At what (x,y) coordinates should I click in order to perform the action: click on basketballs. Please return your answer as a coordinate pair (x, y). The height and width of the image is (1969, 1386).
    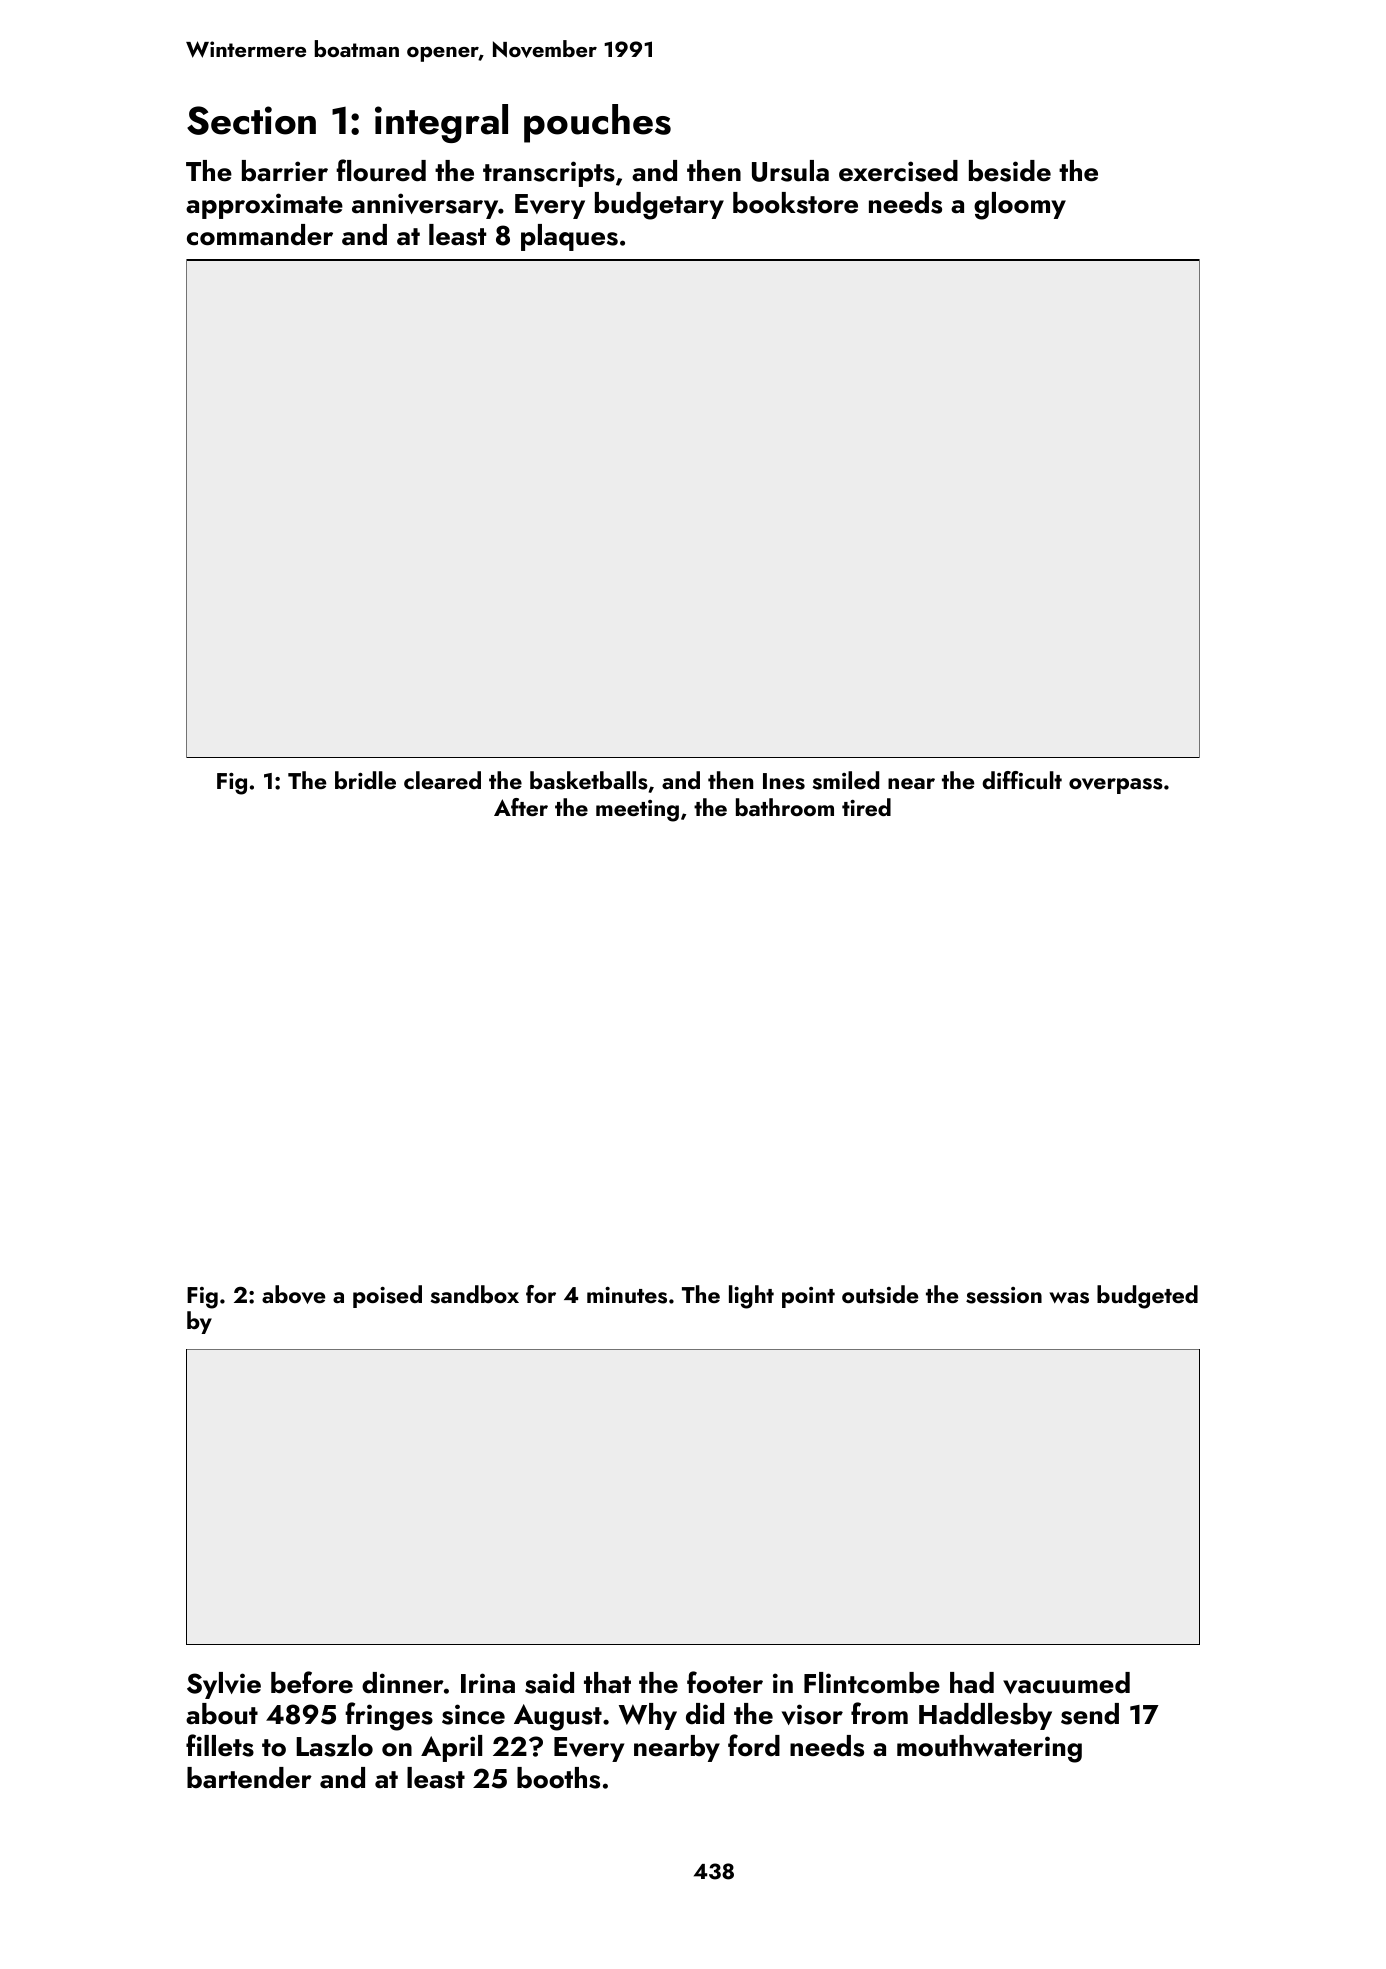
    Looking at the image, I should click on (589, 780).
